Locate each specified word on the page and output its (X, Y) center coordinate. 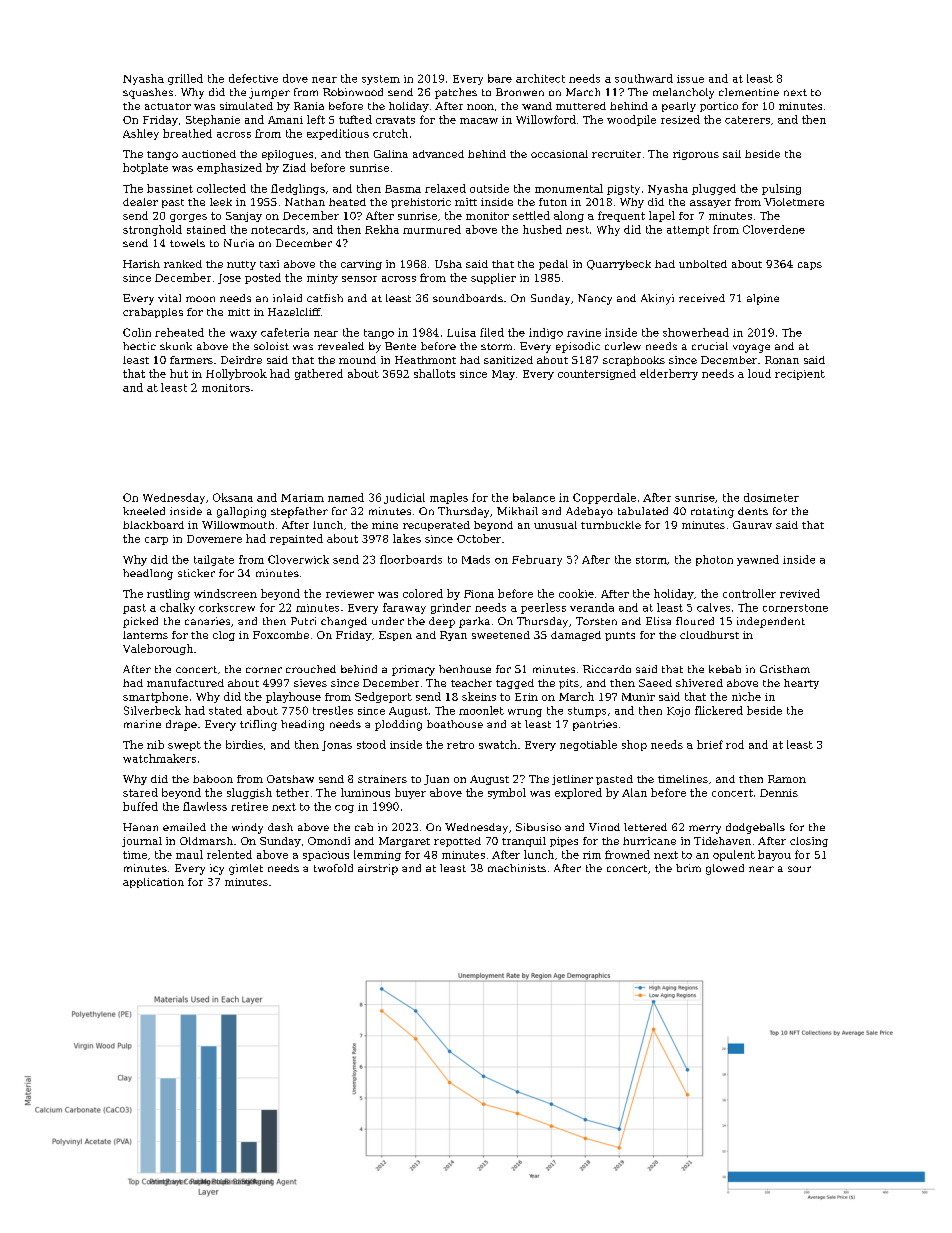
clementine (749, 92)
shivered (699, 683)
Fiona (479, 594)
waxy (243, 335)
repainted (296, 539)
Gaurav (752, 525)
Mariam (302, 498)
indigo (546, 333)
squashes (148, 93)
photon (714, 560)
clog (224, 636)
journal (142, 842)
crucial (710, 346)
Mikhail (517, 511)
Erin (526, 697)
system (381, 80)
